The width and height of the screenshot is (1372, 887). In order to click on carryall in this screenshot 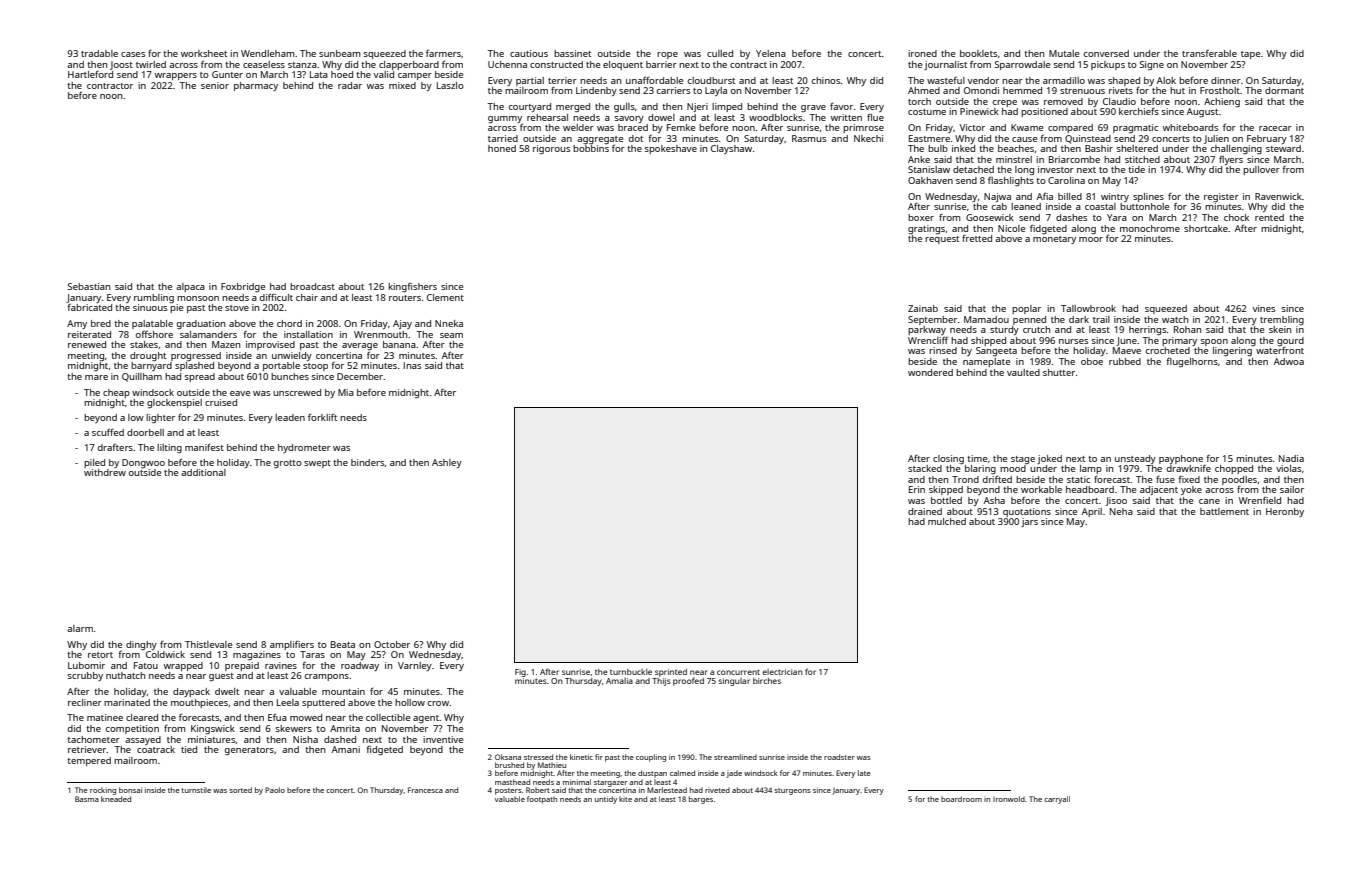, I will do `click(1057, 800)`.
